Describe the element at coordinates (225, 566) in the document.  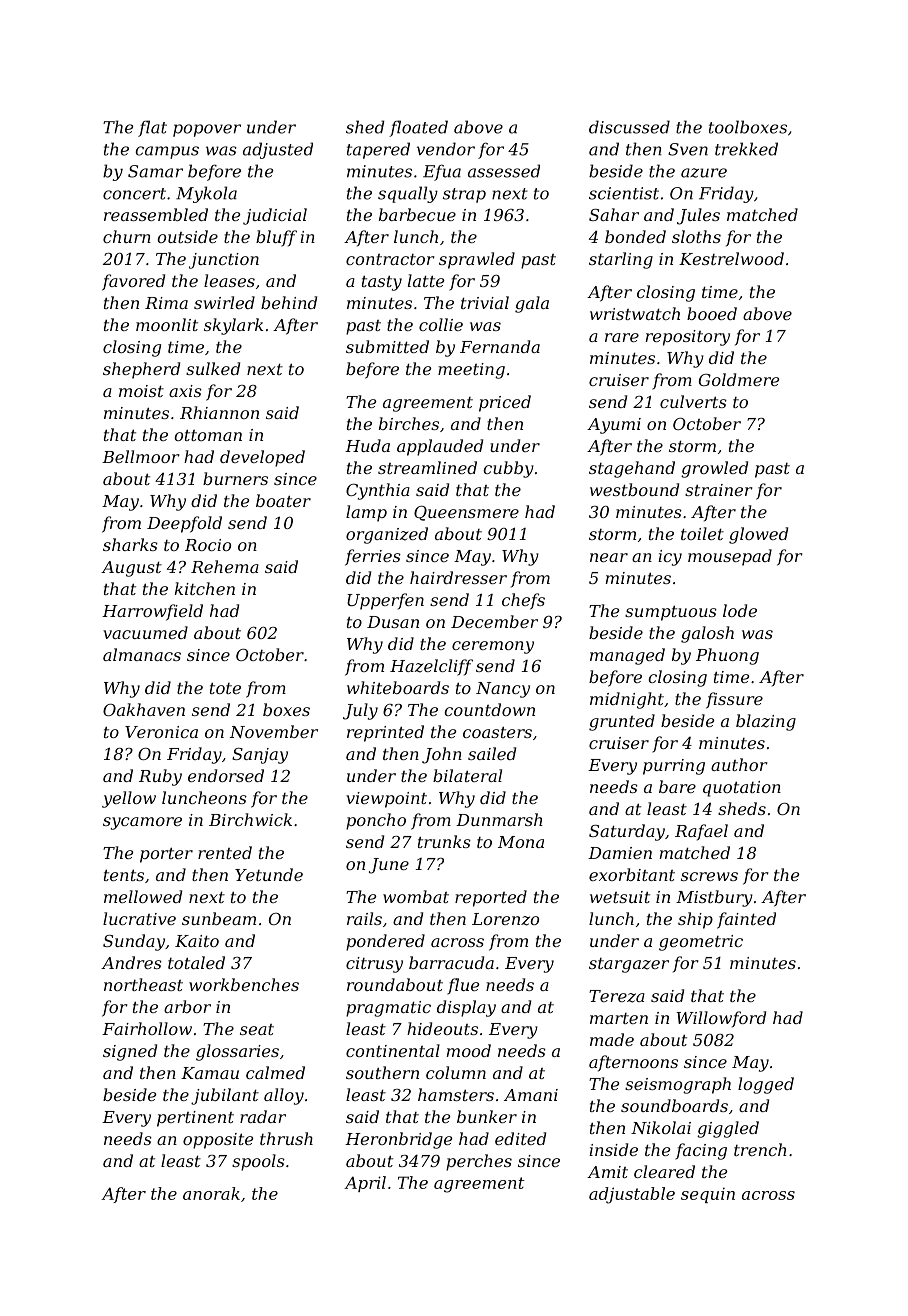
I see `Rehema` at that location.
